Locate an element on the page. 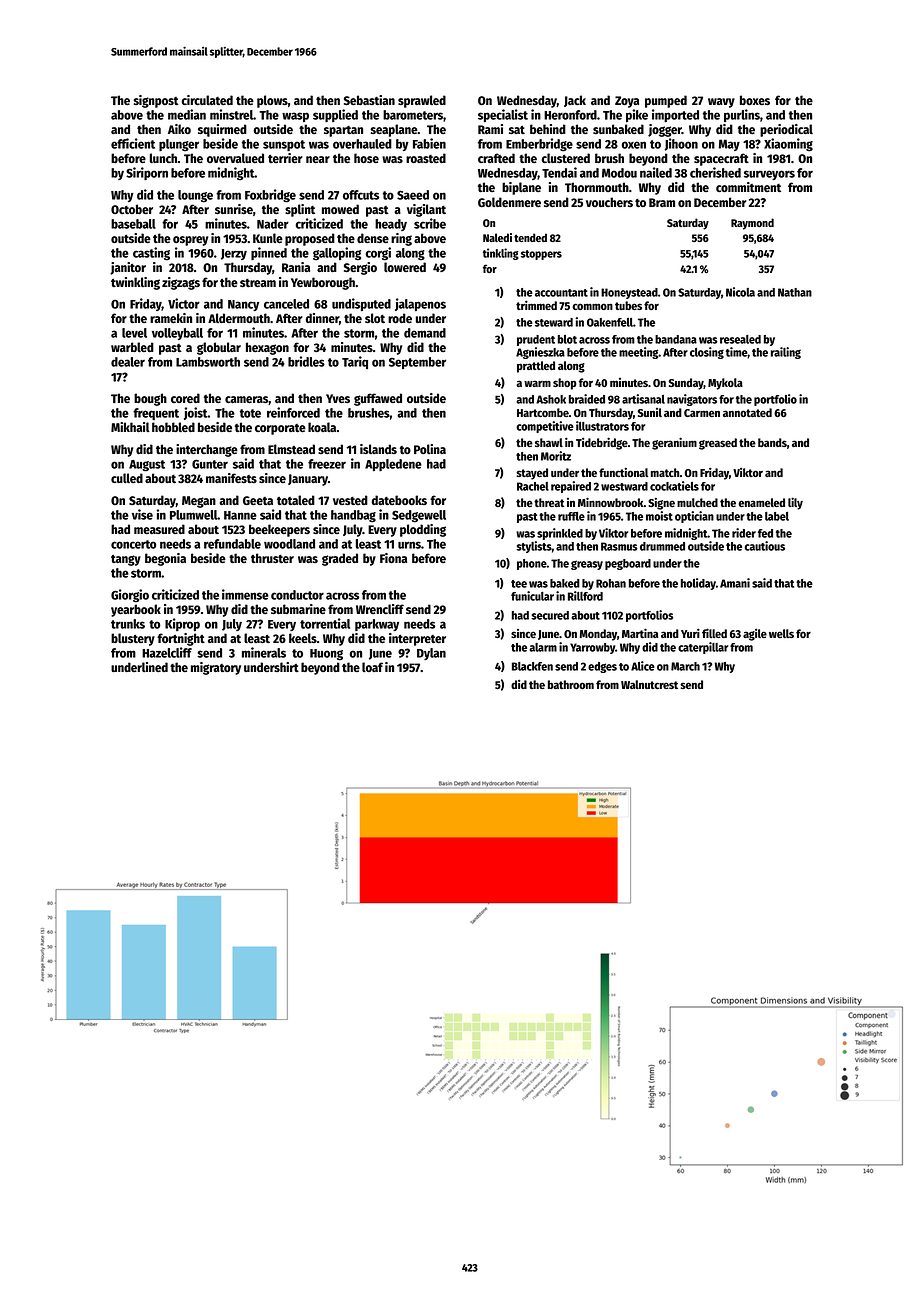  Goldenmere is located at coordinates (509, 202).
